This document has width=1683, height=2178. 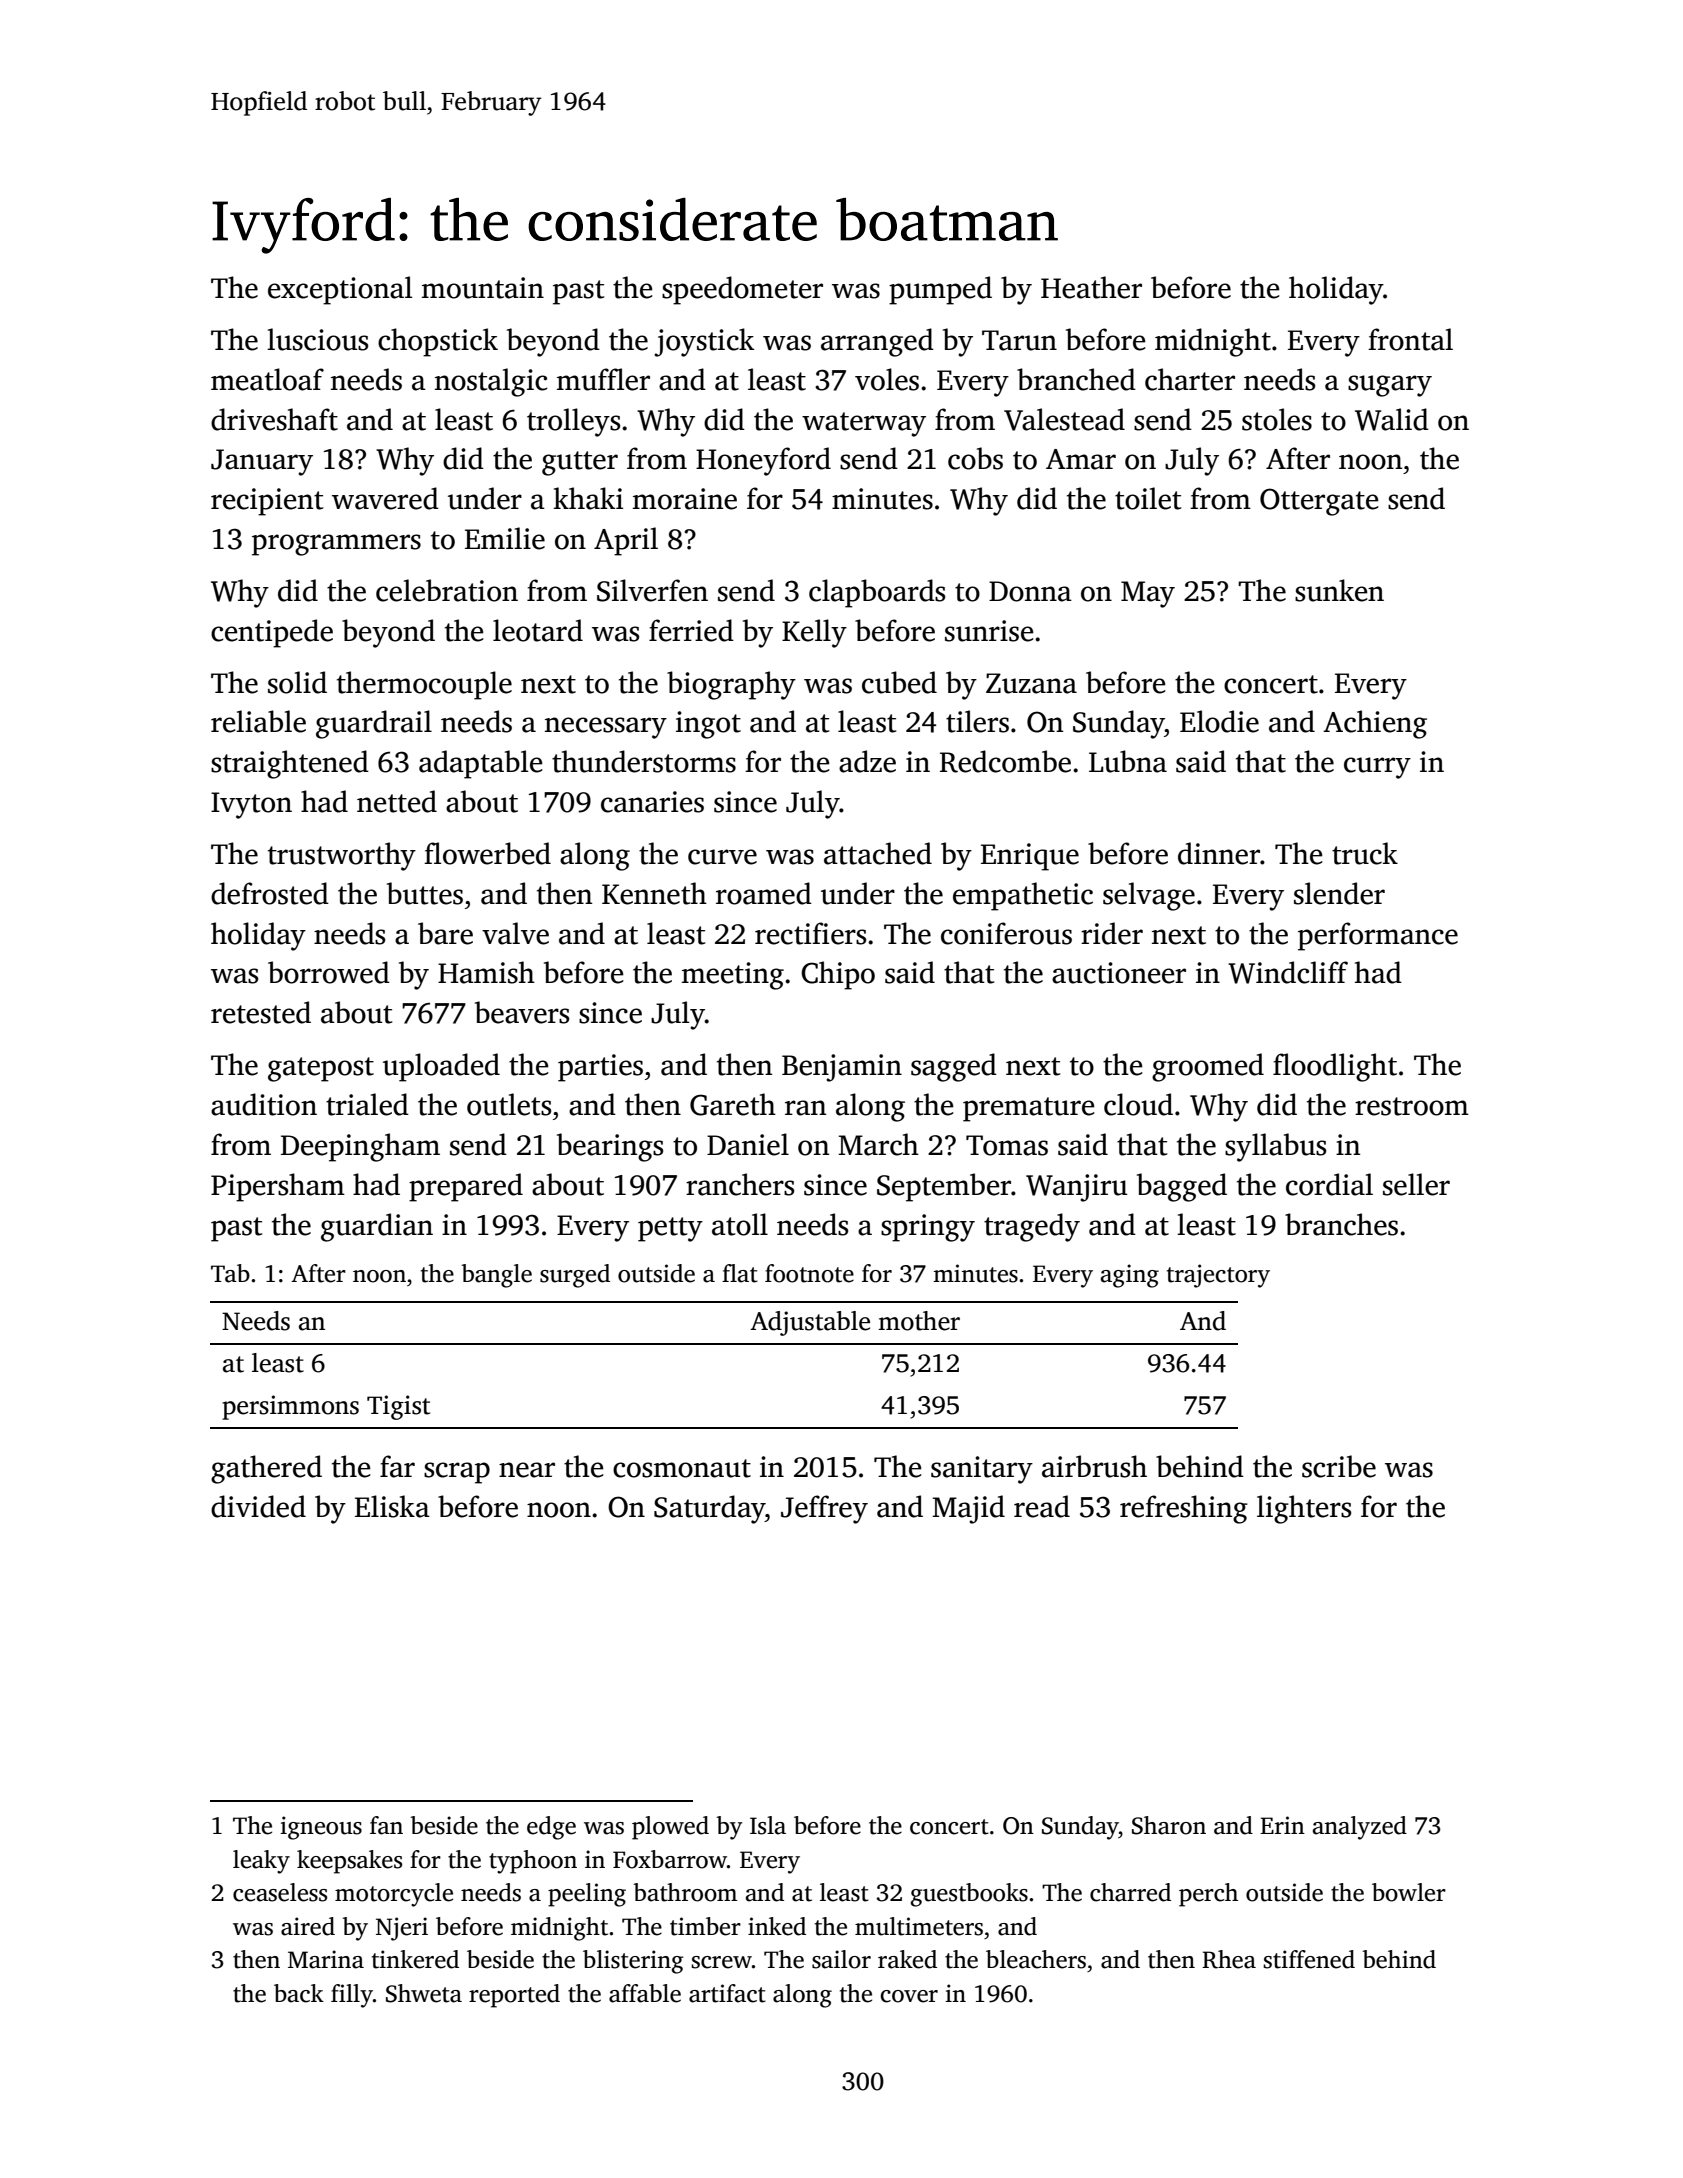 I want to click on refreshing, so click(x=1184, y=1509).
